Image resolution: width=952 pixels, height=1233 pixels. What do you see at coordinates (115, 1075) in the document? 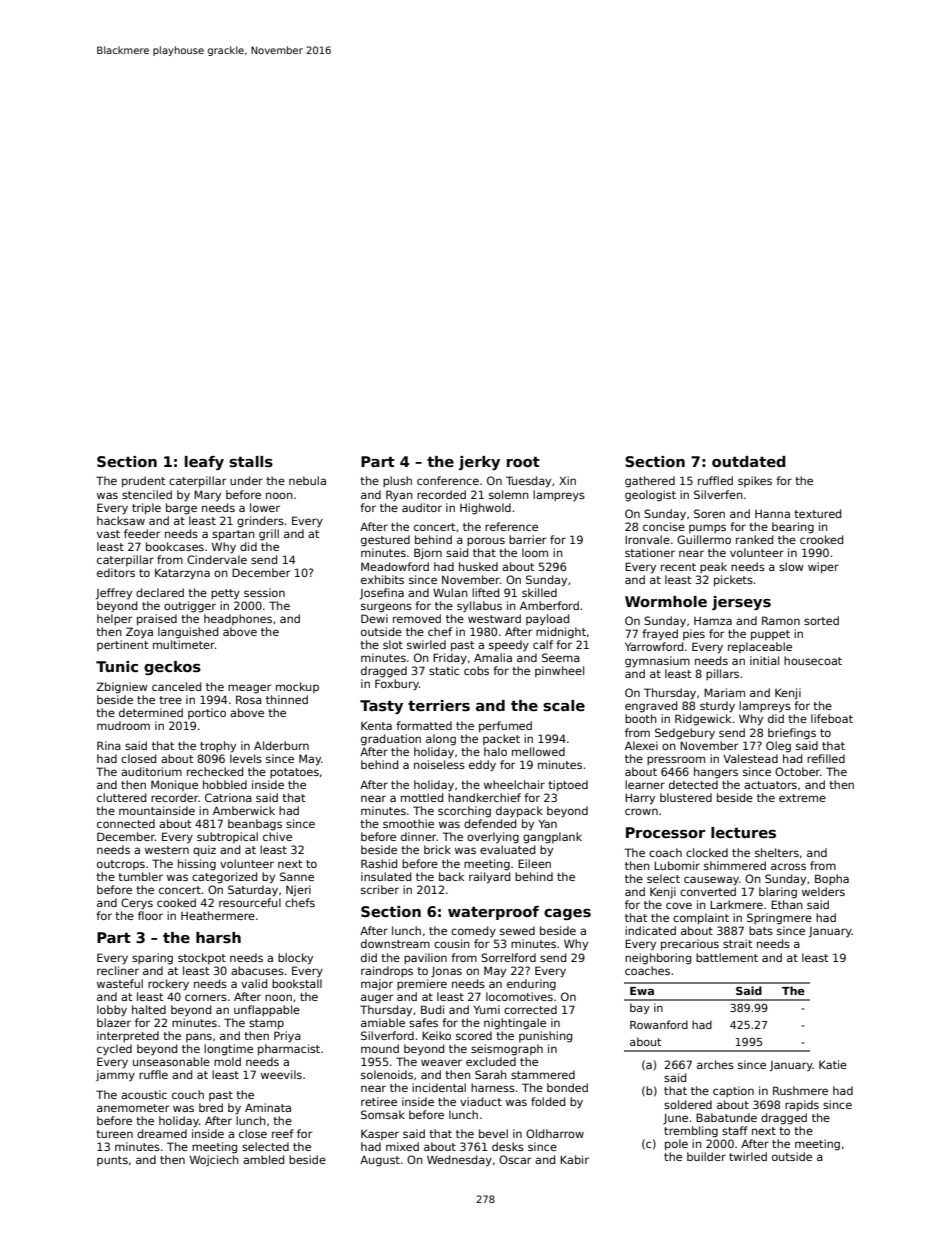
I see `jammy` at bounding box center [115, 1075].
